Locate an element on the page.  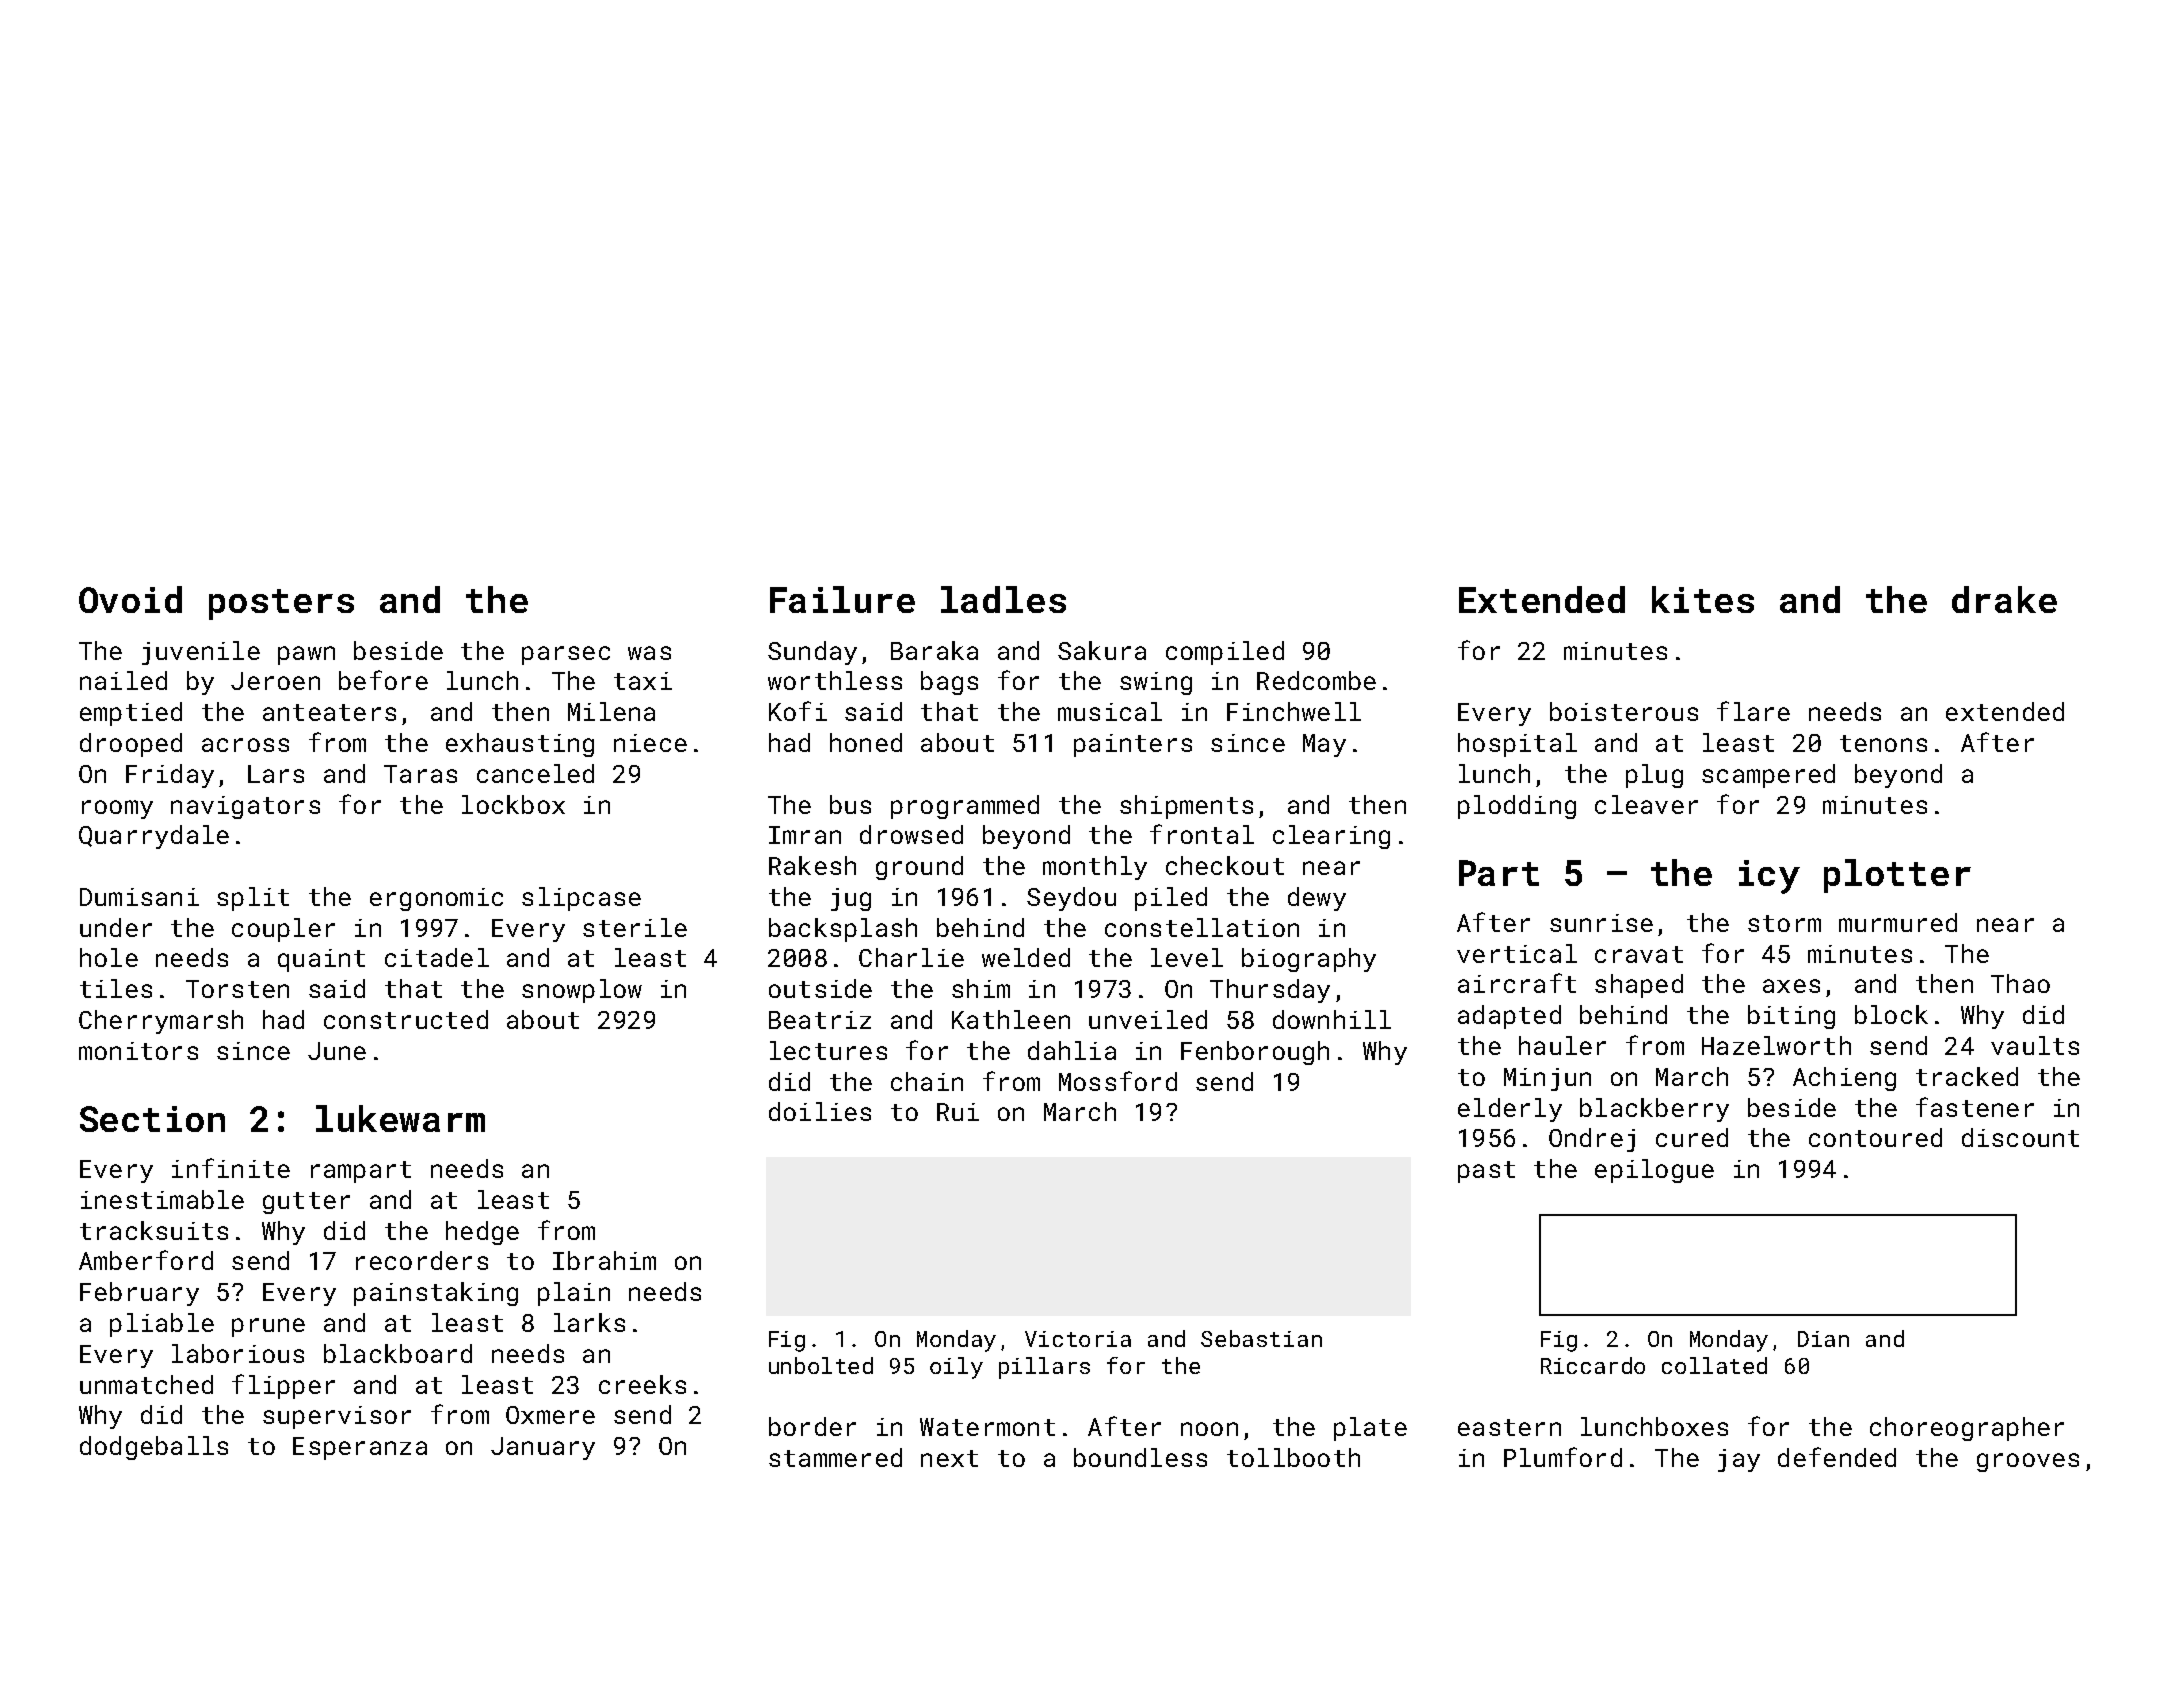
clearing is located at coordinates (1331, 837).
